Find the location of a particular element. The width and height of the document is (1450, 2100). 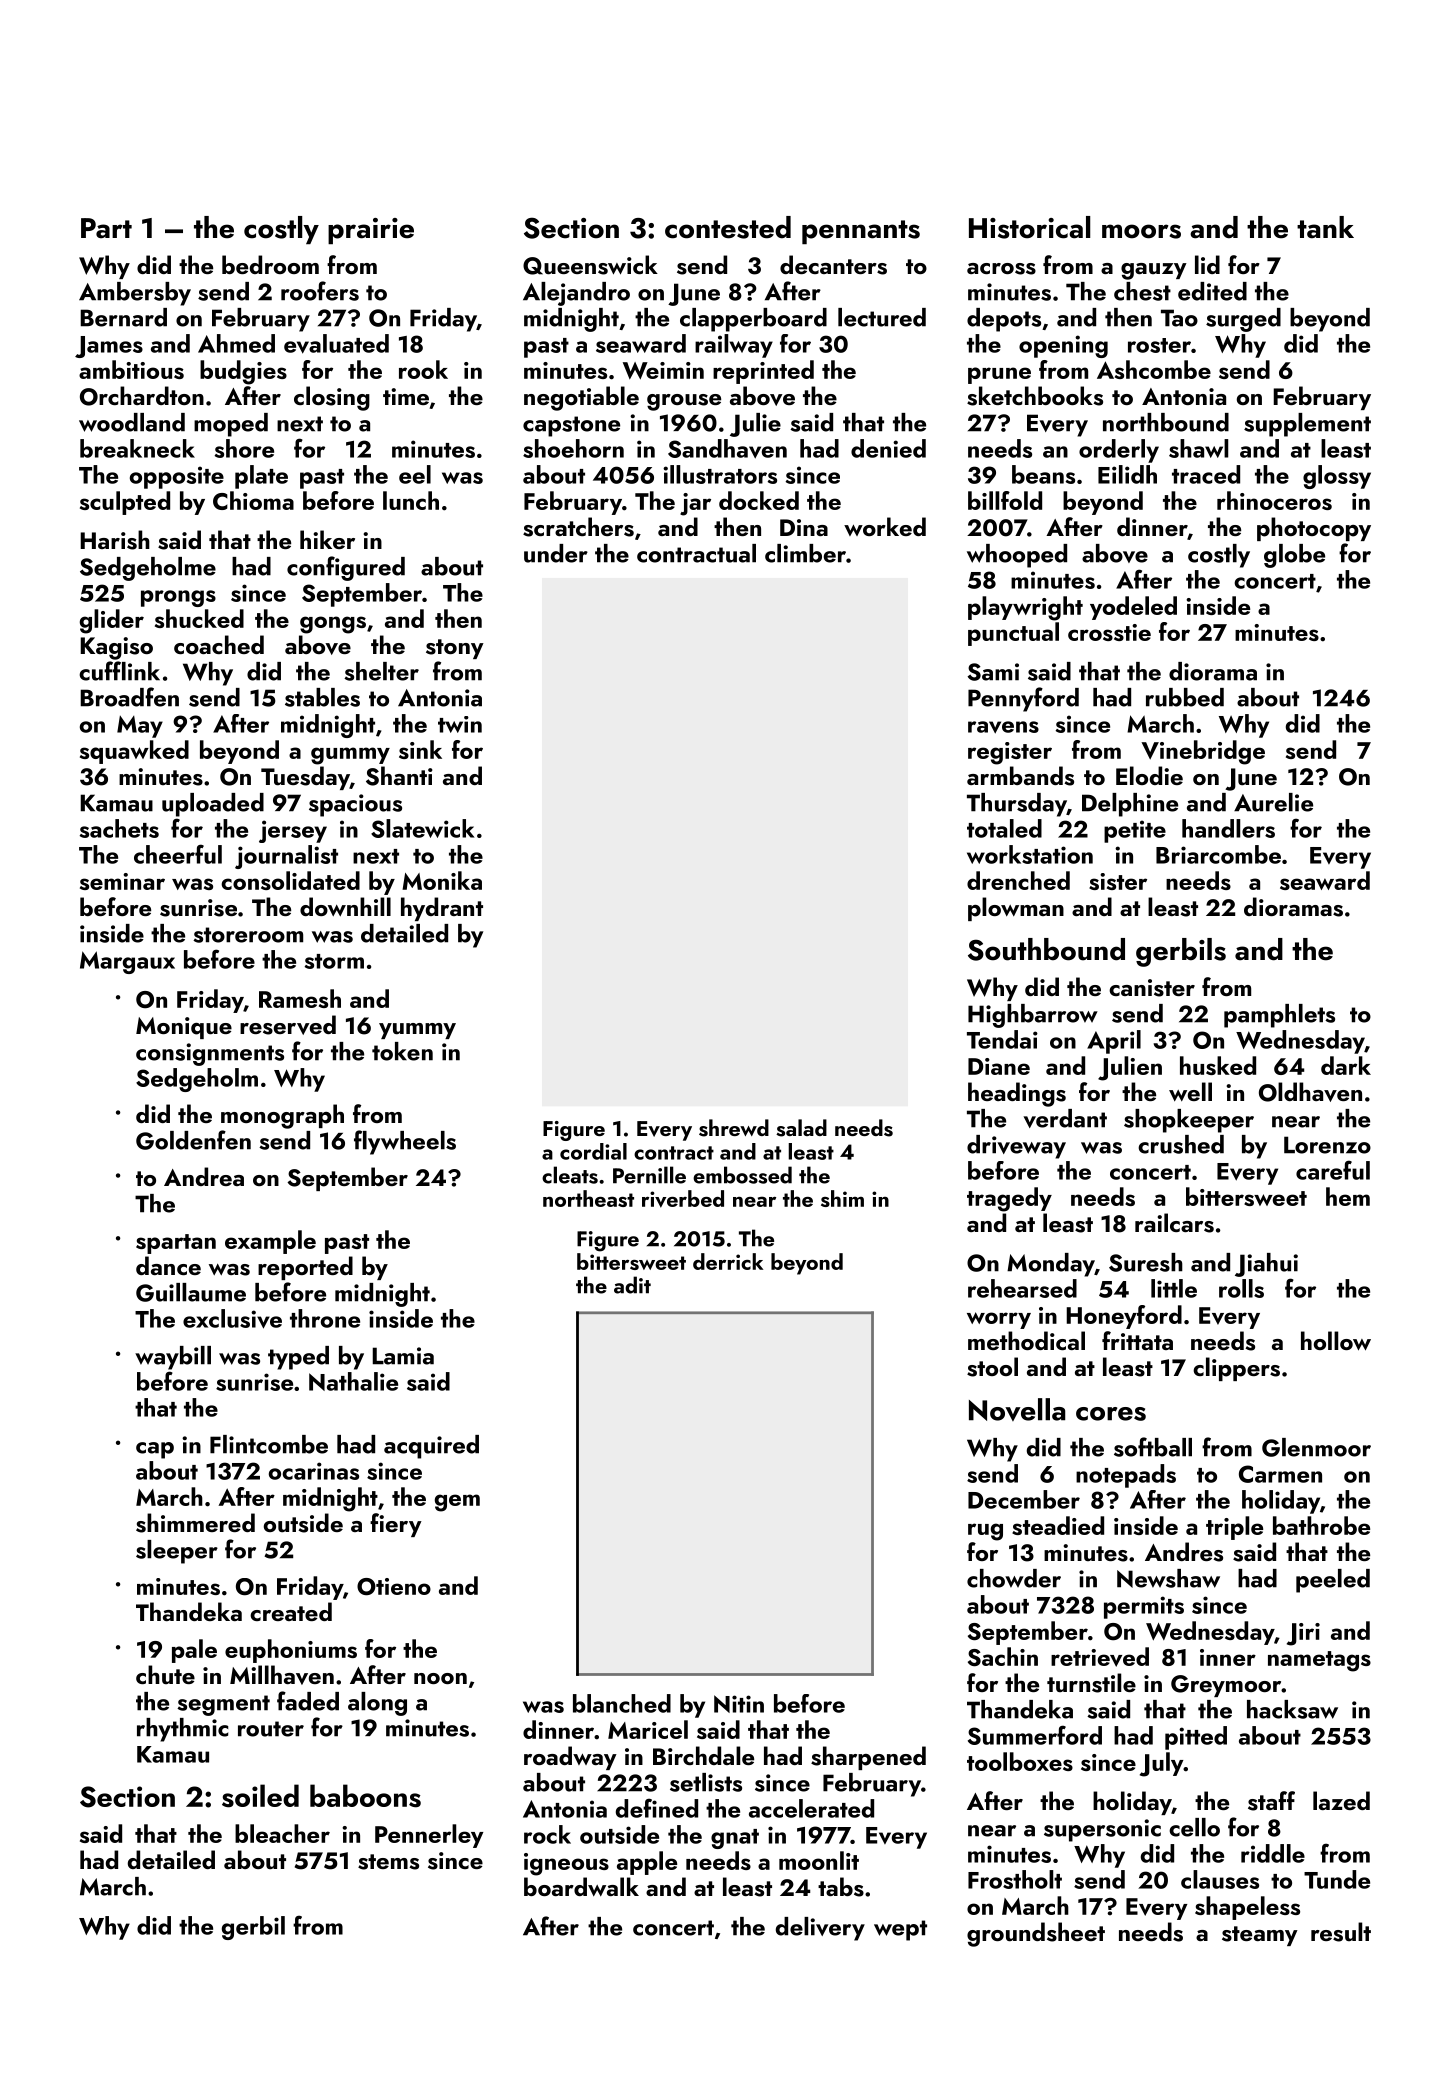

methodical is located at coordinates (1026, 1340).
